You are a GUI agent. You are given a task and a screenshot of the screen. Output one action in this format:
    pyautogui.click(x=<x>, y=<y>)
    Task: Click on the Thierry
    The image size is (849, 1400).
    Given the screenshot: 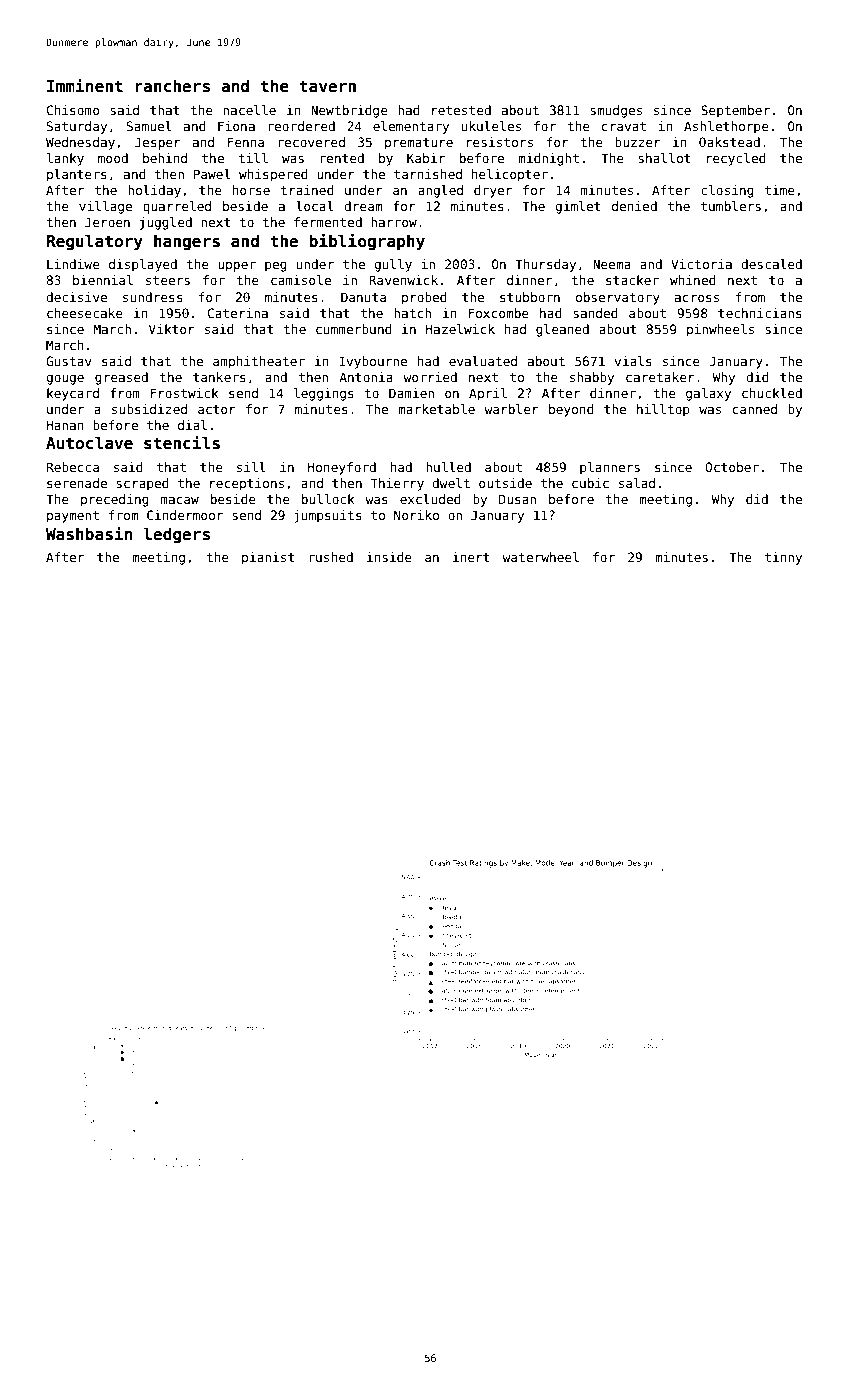 What is the action you would take?
    pyautogui.click(x=397, y=484)
